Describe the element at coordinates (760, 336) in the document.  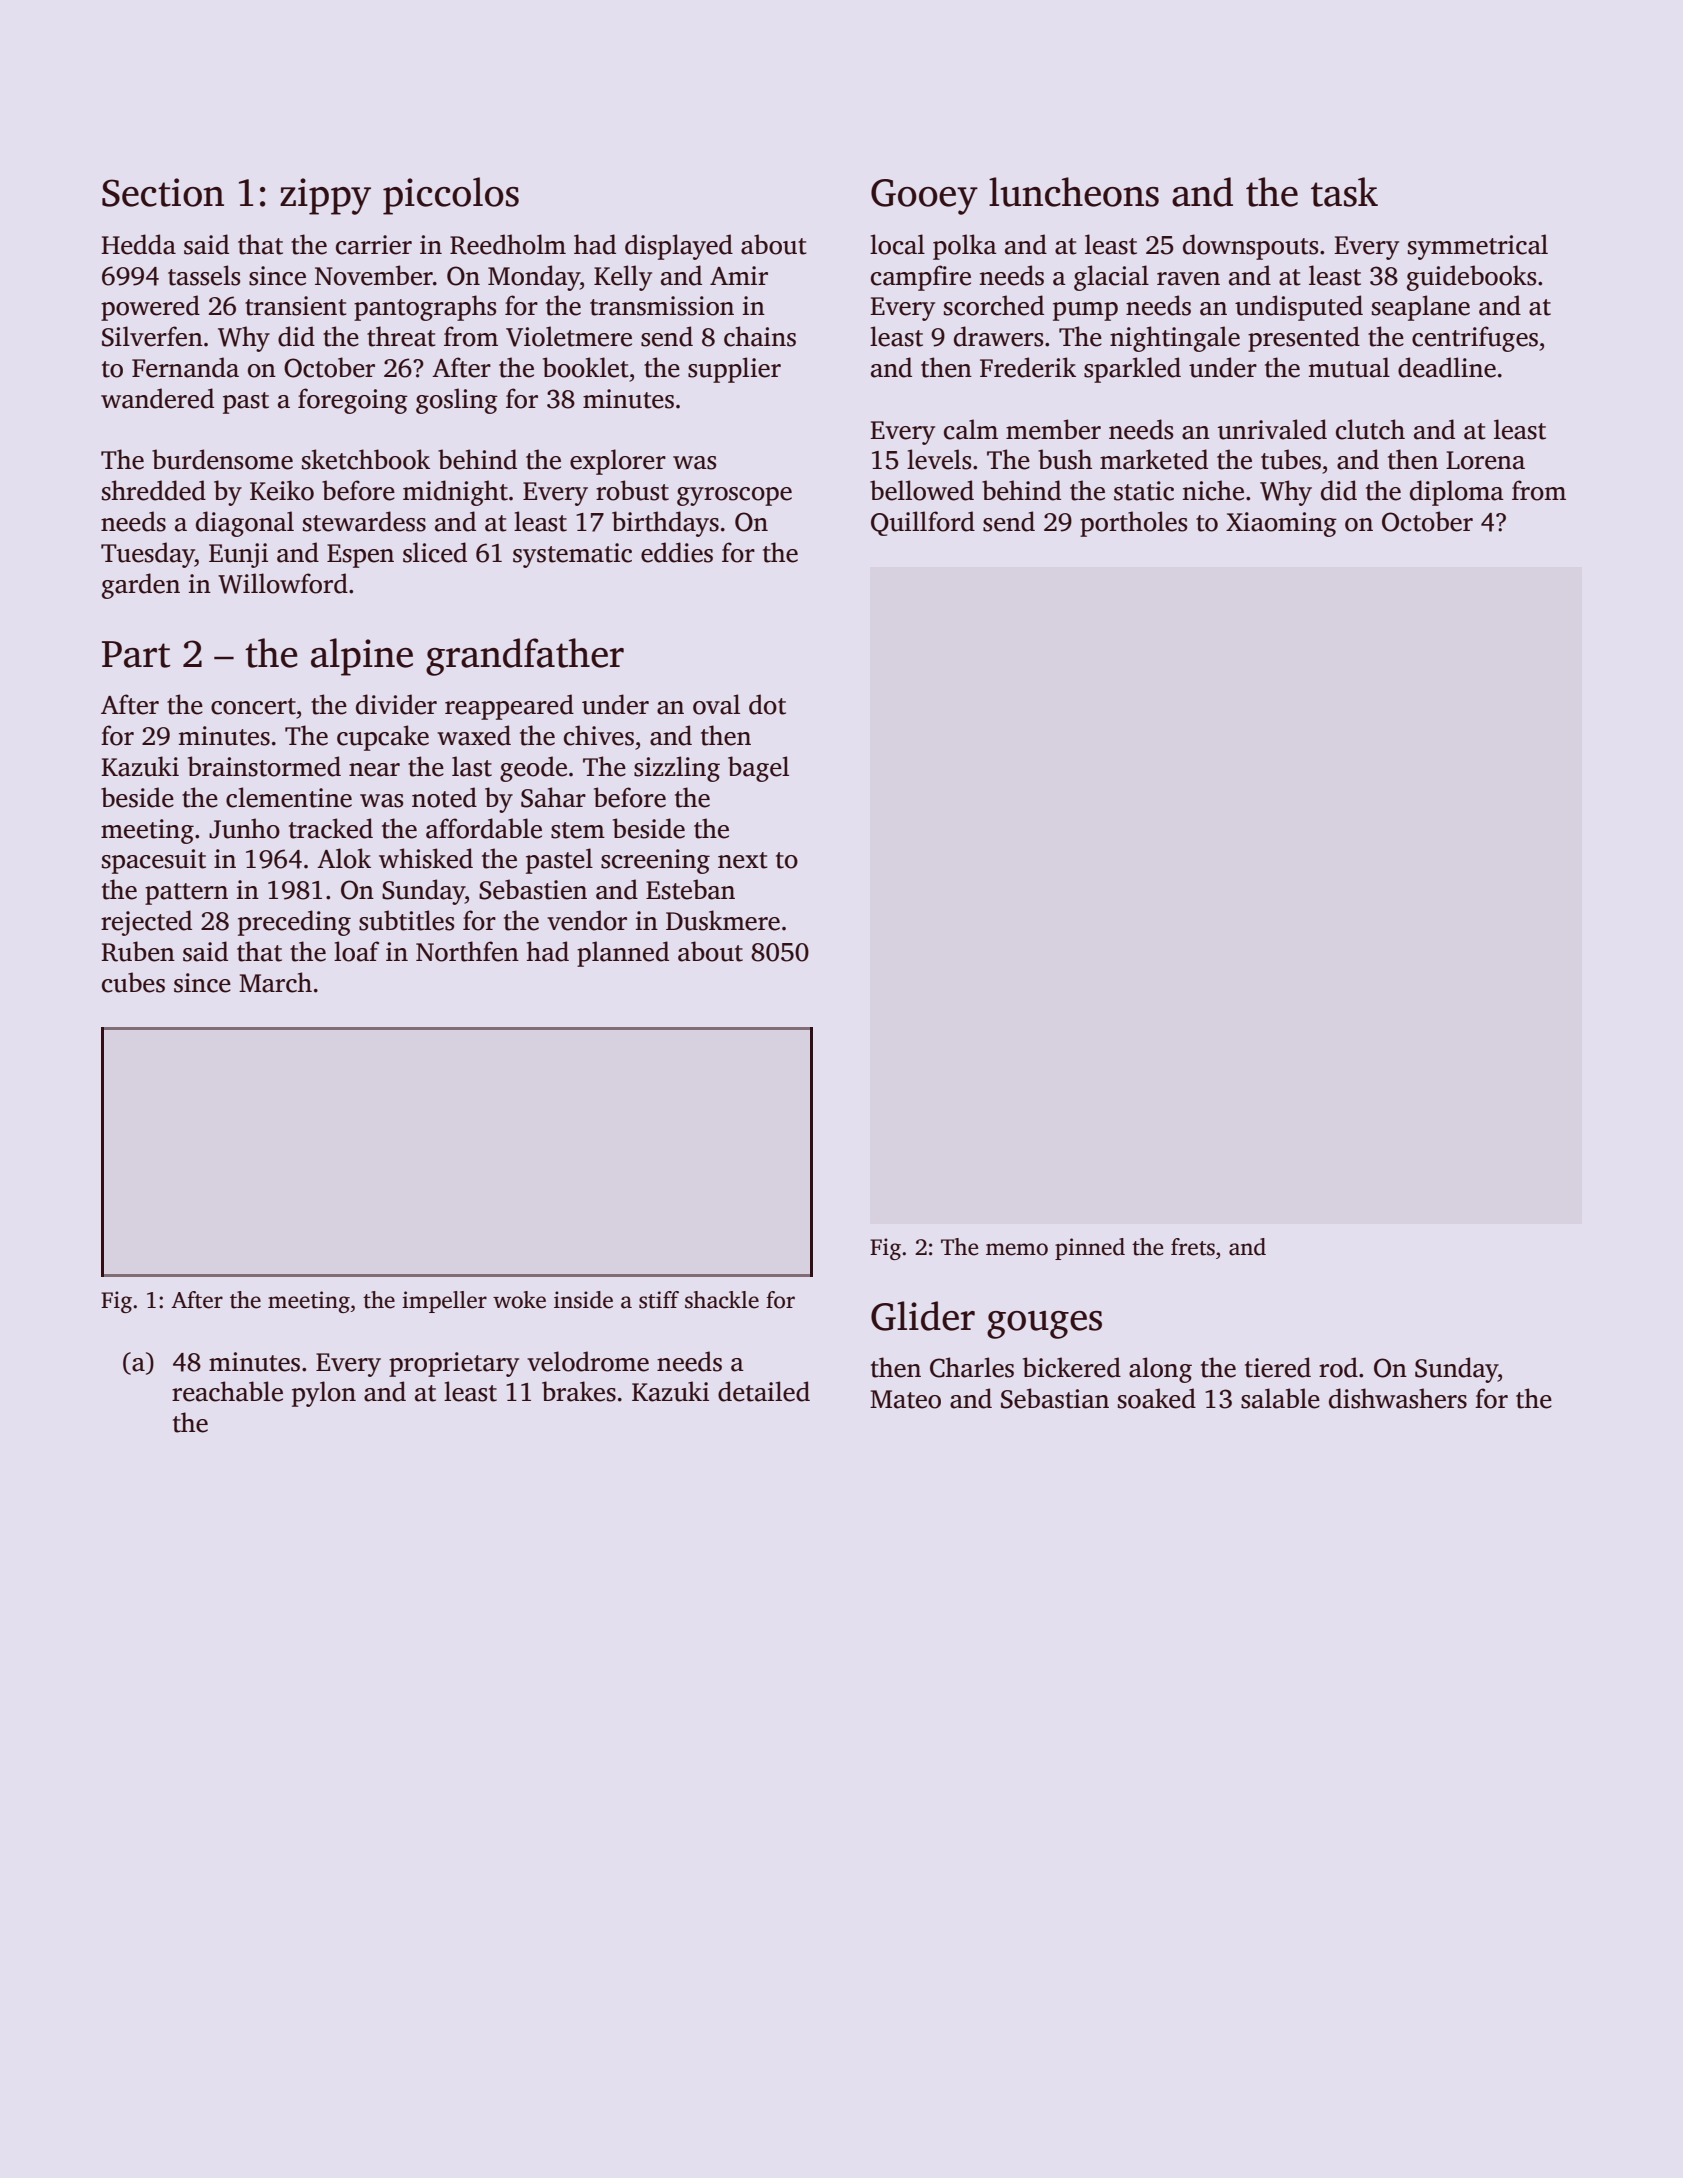
I see `chains` at that location.
